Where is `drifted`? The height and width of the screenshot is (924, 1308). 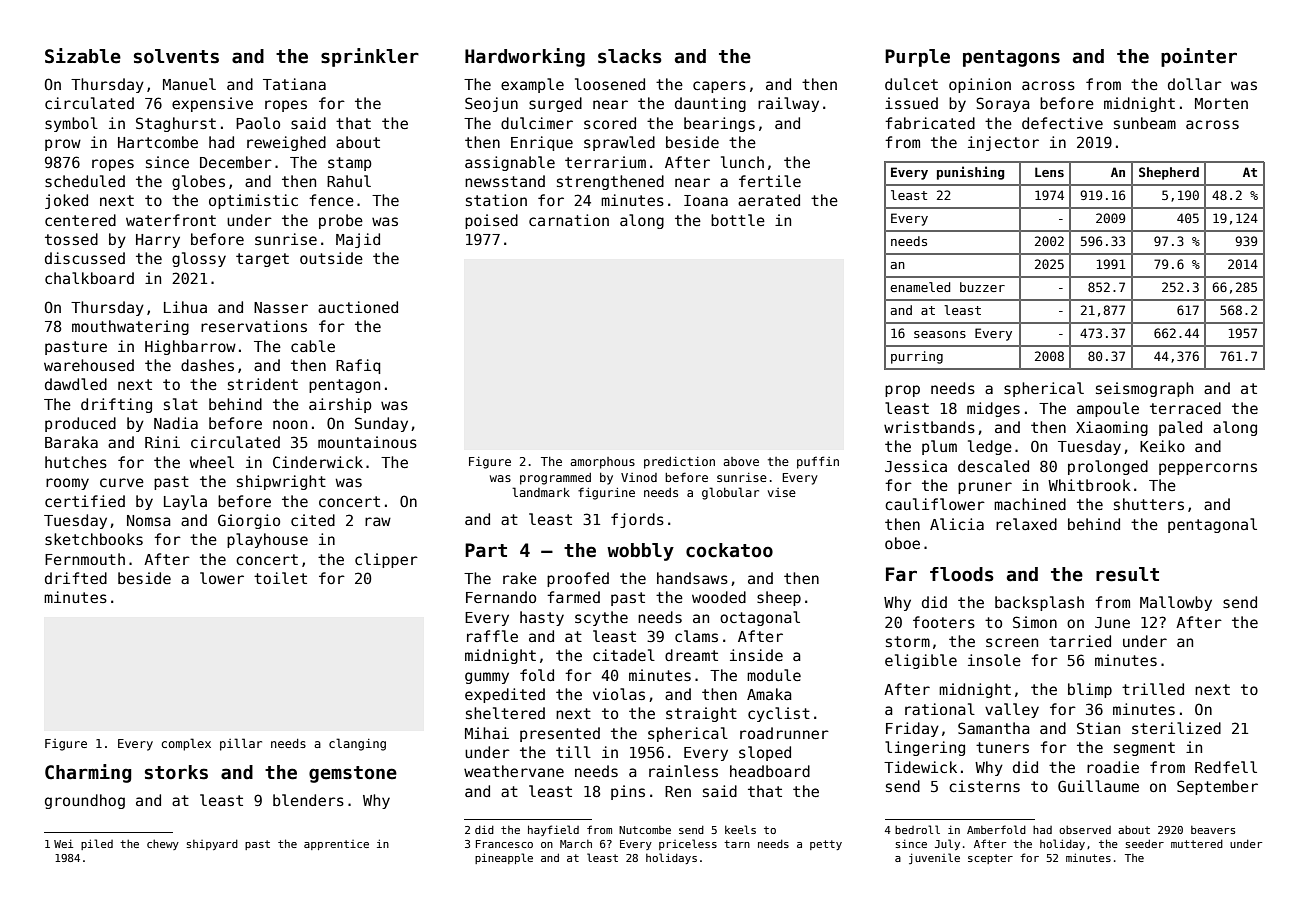 drifted is located at coordinates (76, 578).
